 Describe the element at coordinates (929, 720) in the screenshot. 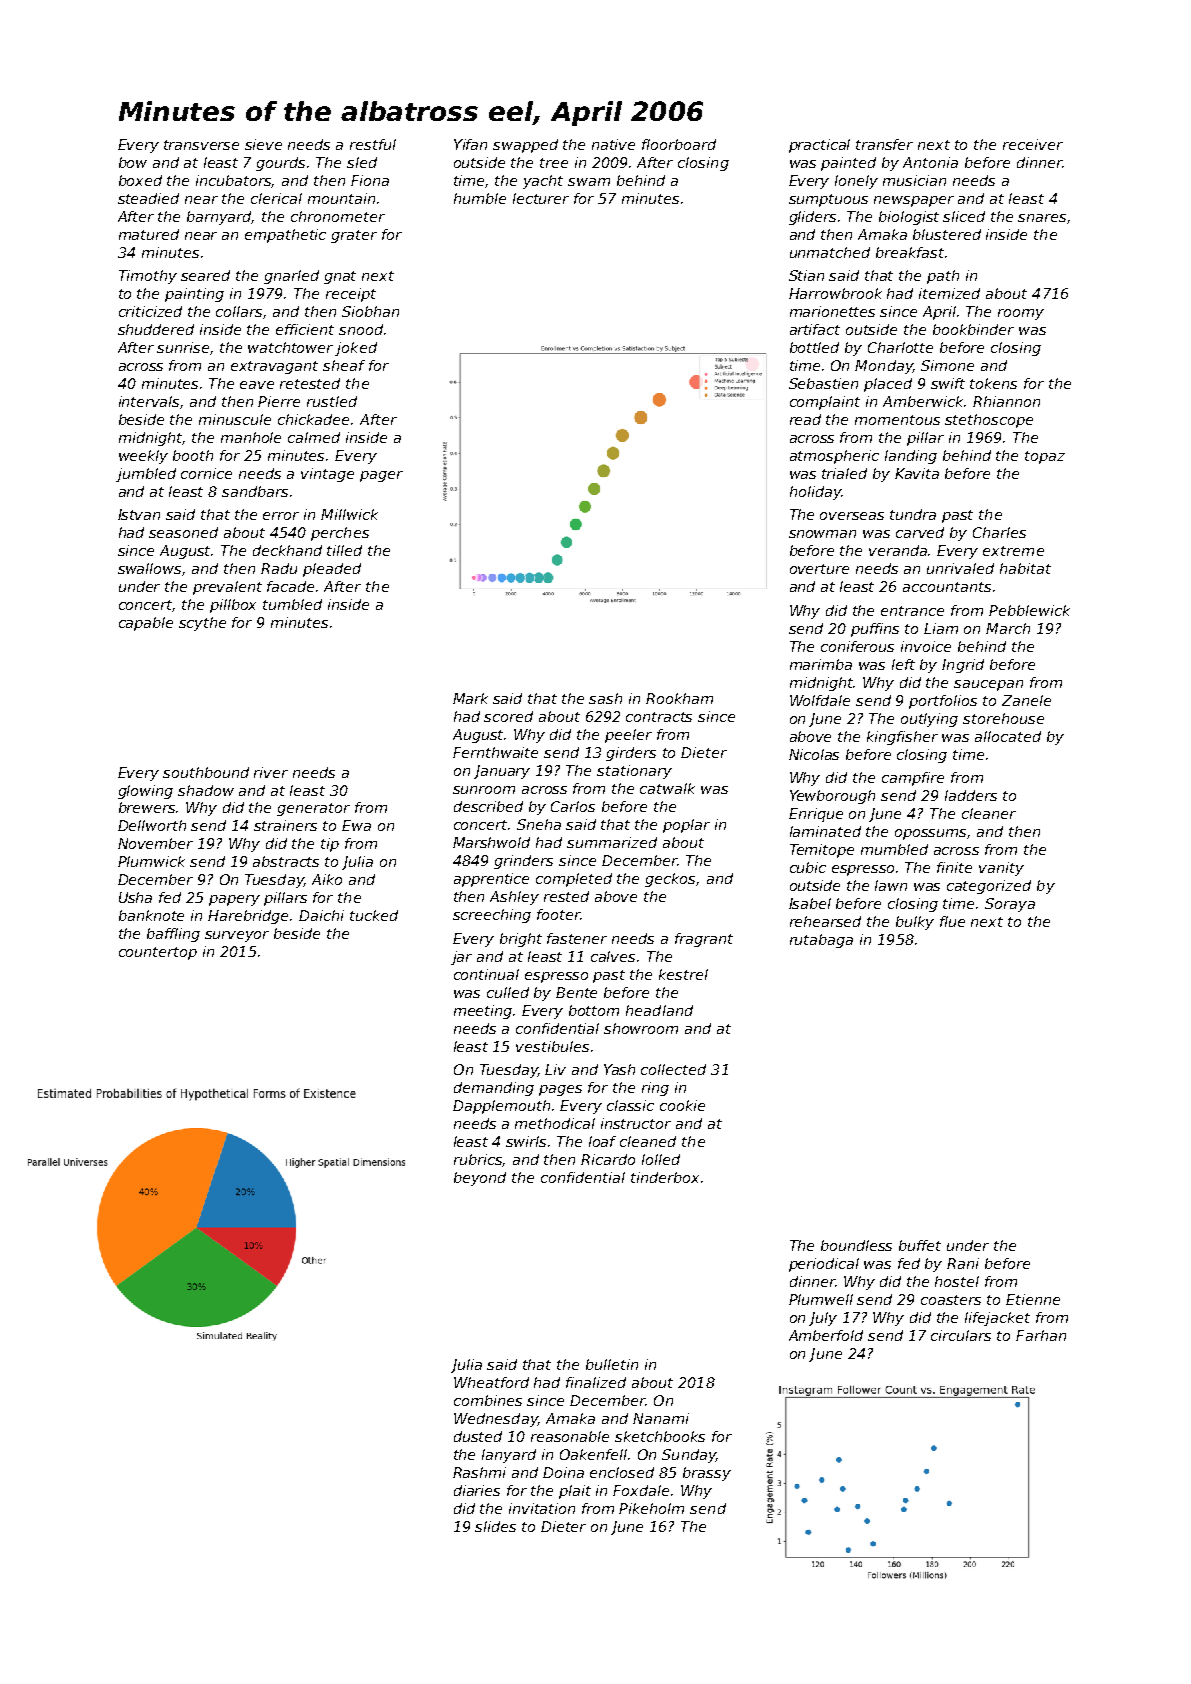

I see `outlying` at that location.
